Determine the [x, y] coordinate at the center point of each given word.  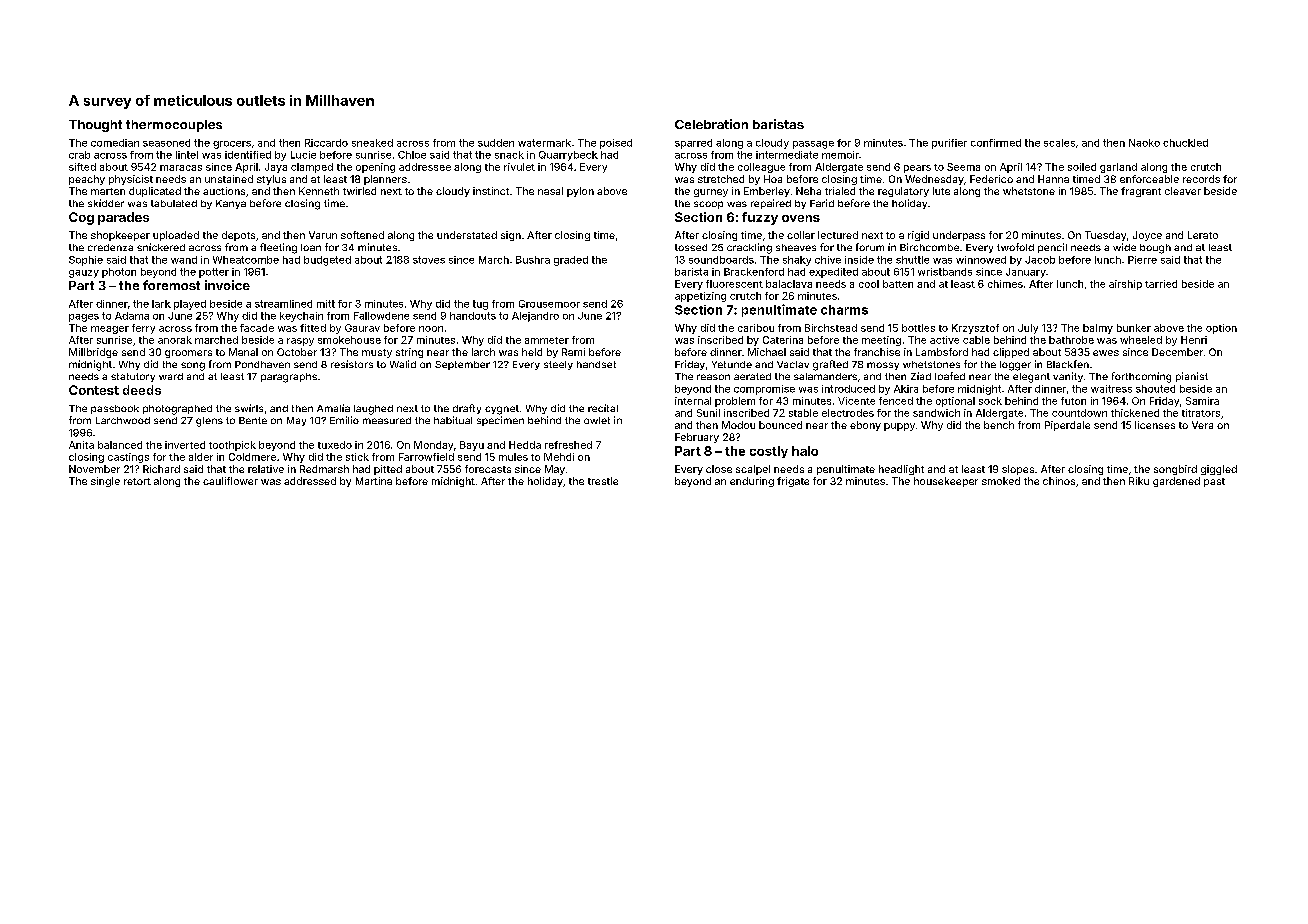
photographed [177, 410]
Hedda [525, 445]
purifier [949, 144]
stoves [429, 260]
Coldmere [252, 457]
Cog [81, 218]
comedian [115, 143]
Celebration [711, 124]
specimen [500, 421]
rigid [918, 236]
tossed [691, 247]
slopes [1018, 470]
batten [898, 284]
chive [828, 260]
